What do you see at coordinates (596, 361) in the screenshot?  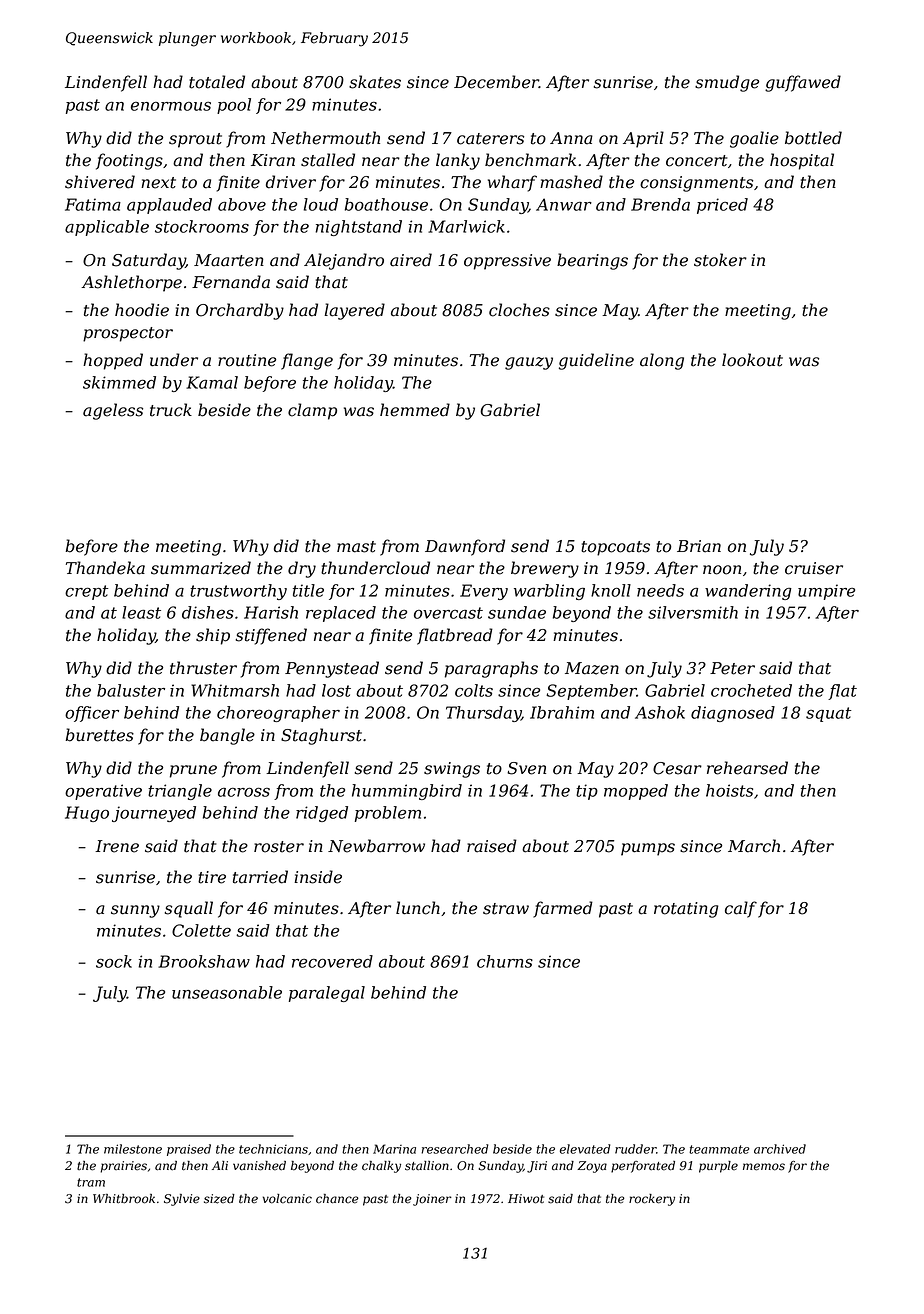 I see `guideline` at bounding box center [596, 361].
